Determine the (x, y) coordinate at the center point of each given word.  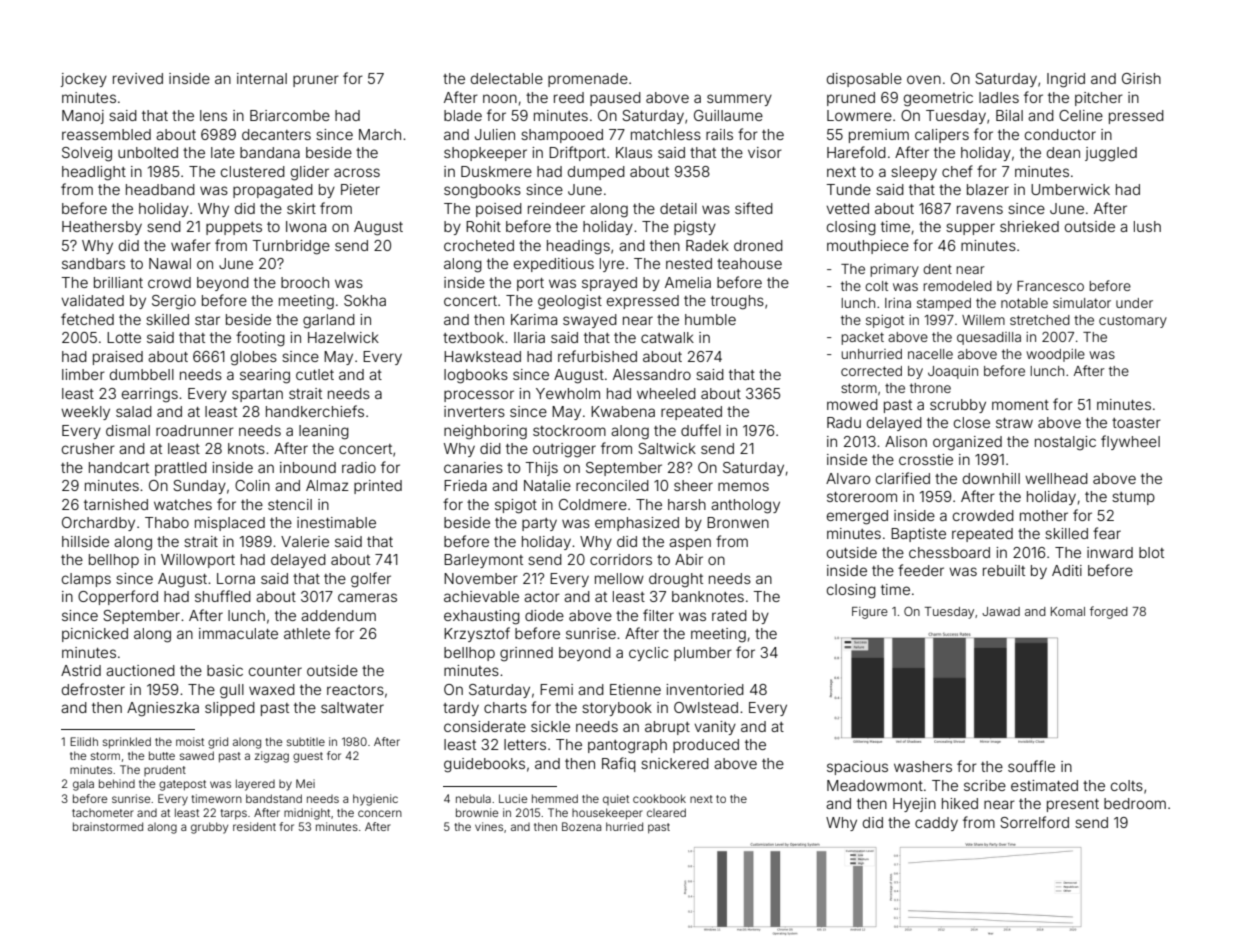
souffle (1031, 766)
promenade (588, 80)
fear (1107, 533)
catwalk (667, 337)
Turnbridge (291, 247)
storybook (617, 709)
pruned (851, 99)
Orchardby (98, 524)
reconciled (612, 485)
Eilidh (84, 741)
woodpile (1055, 355)
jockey (84, 80)
